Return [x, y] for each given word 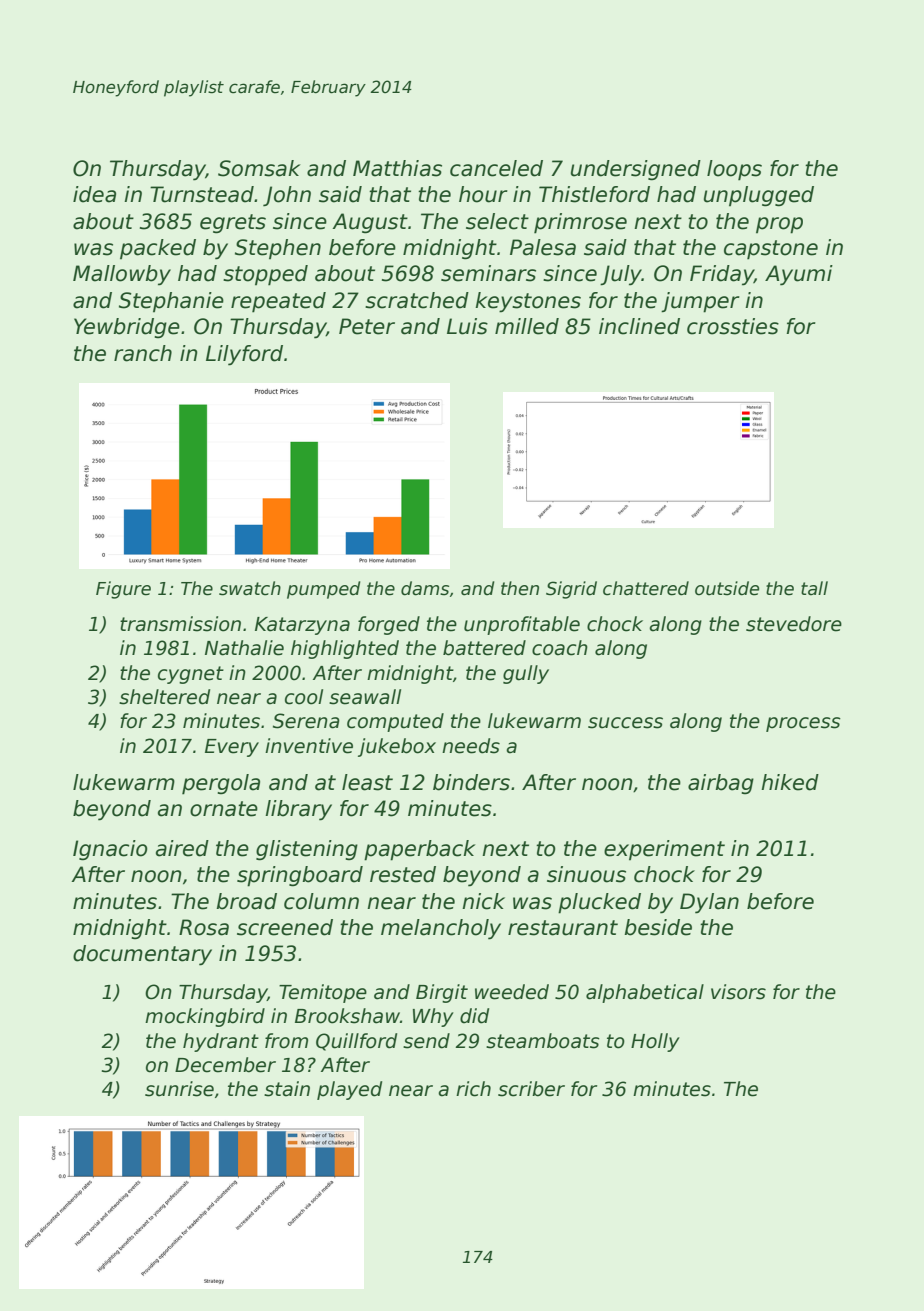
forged [389, 625]
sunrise [179, 1089]
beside [658, 927]
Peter [367, 326]
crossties [733, 326]
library [298, 810]
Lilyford [244, 355]
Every [232, 748]
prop [779, 225]
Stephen [278, 249]
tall [814, 588]
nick [483, 901]
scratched [417, 300]
